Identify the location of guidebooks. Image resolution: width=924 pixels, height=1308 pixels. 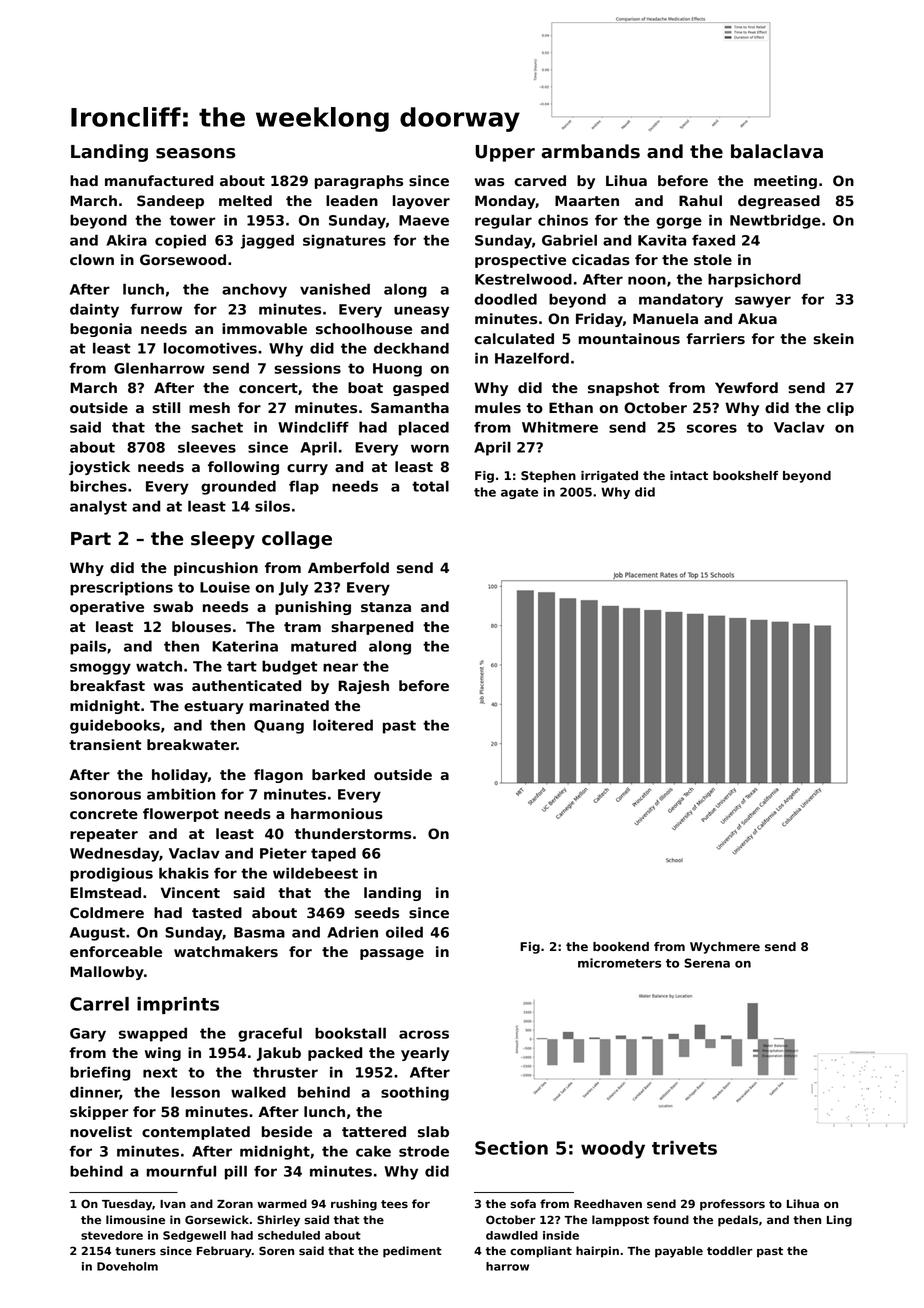
(115, 726).
